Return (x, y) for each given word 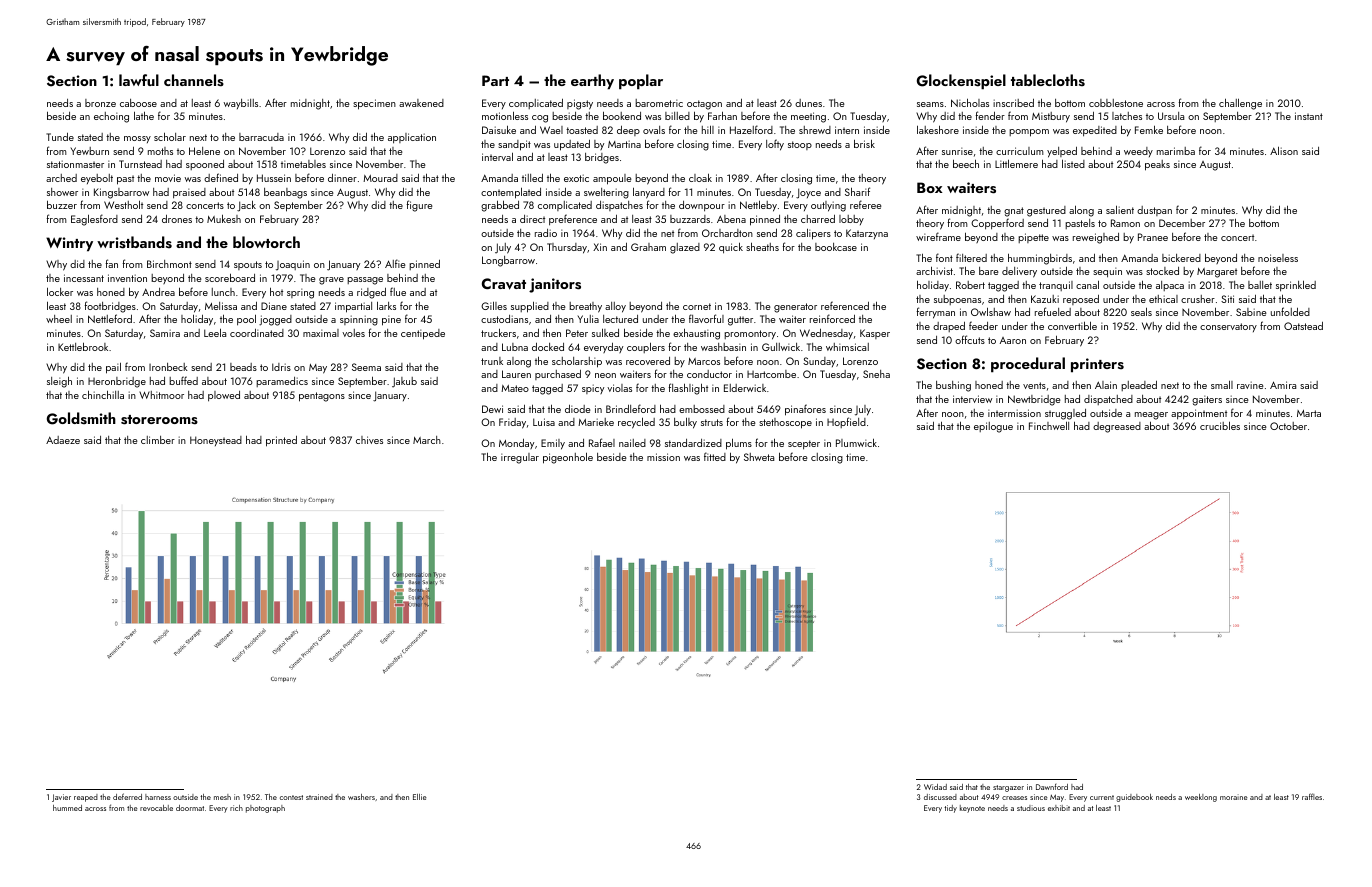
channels (194, 80)
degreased (1117, 427)
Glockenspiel (961, 82)
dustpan (1154, 211)
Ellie (420, 797)
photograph (265, 809)
